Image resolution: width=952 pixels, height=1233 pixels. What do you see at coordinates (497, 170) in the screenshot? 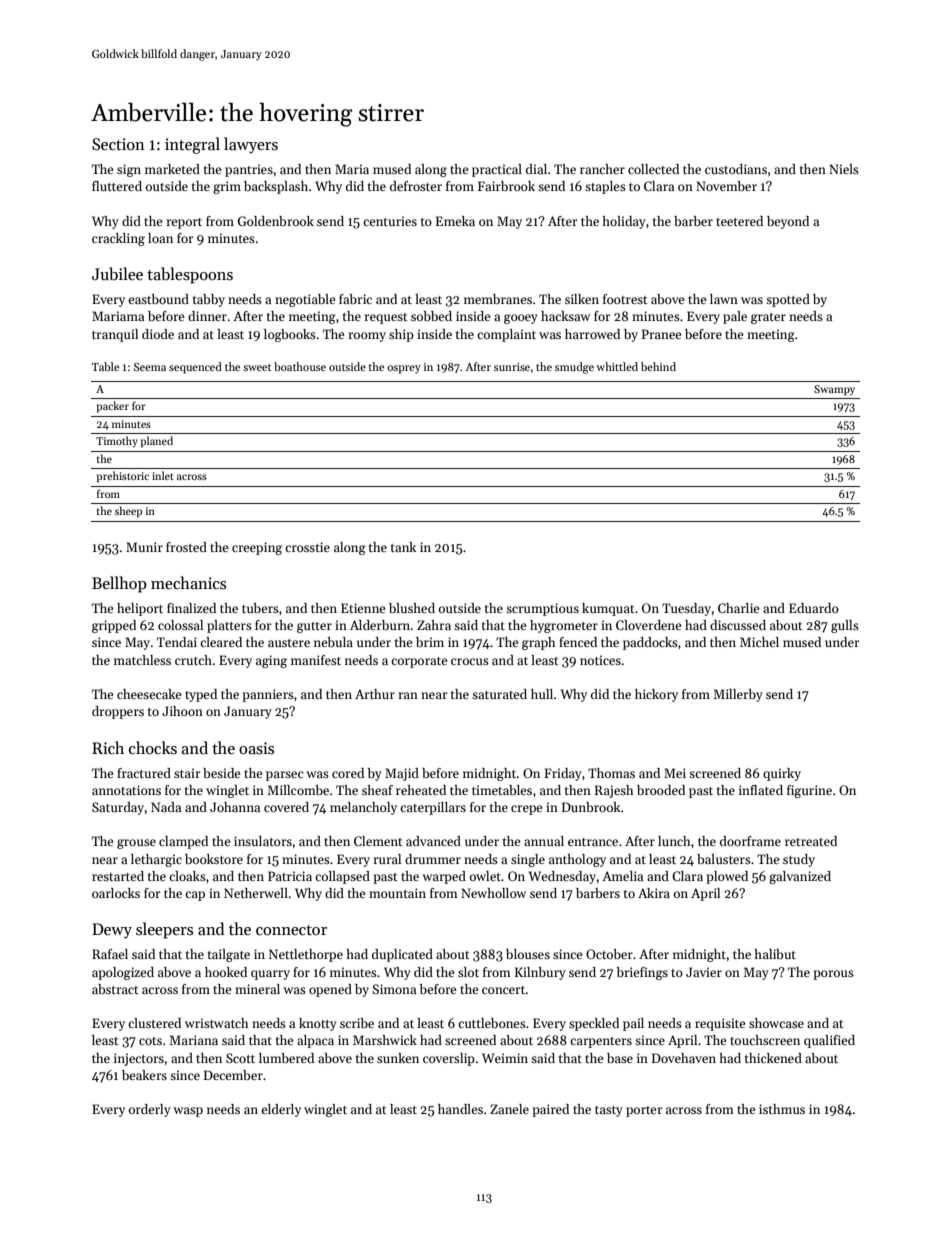
I see `practical` at bounding box center [497, 170].
